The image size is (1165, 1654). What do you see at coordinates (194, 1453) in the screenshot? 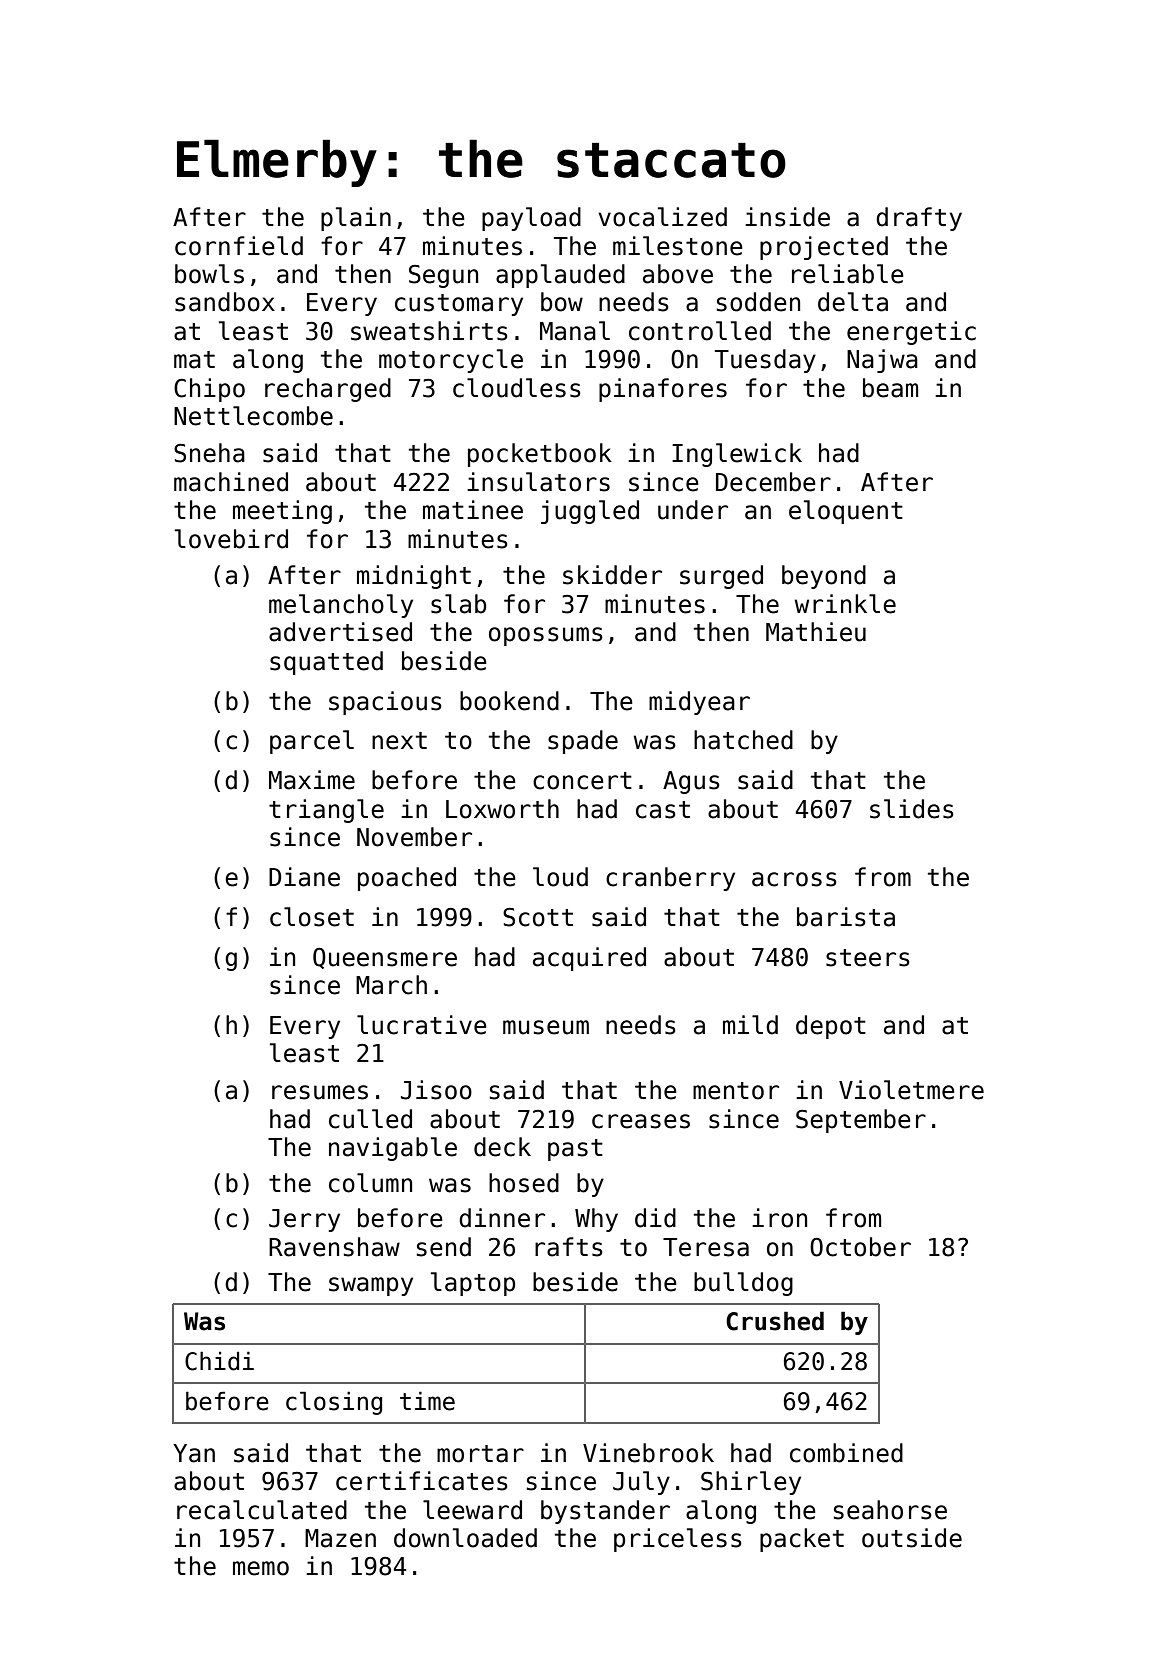
I see `Yan` at bounding box center [194, 1453].
